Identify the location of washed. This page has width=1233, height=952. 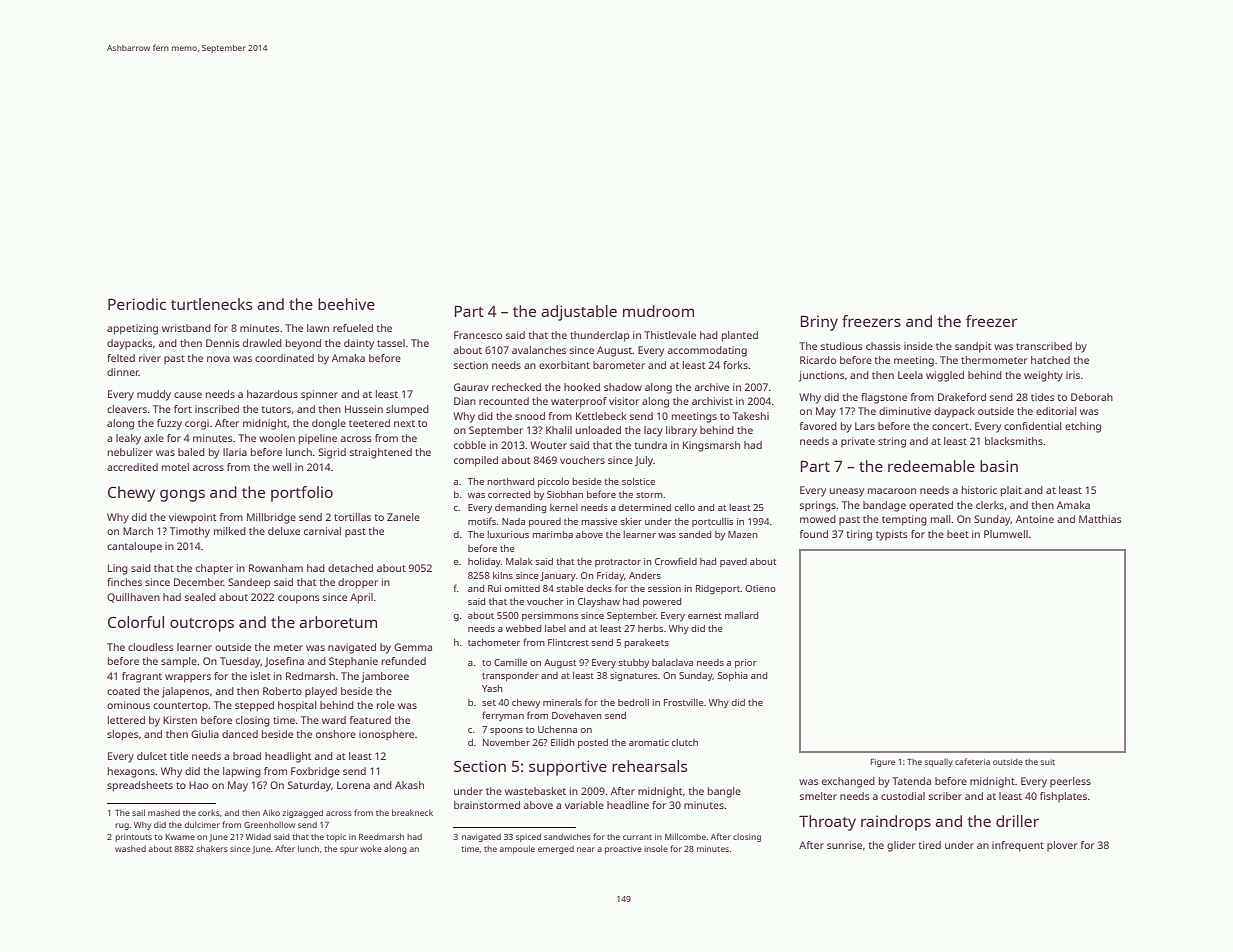
(130, 848).
